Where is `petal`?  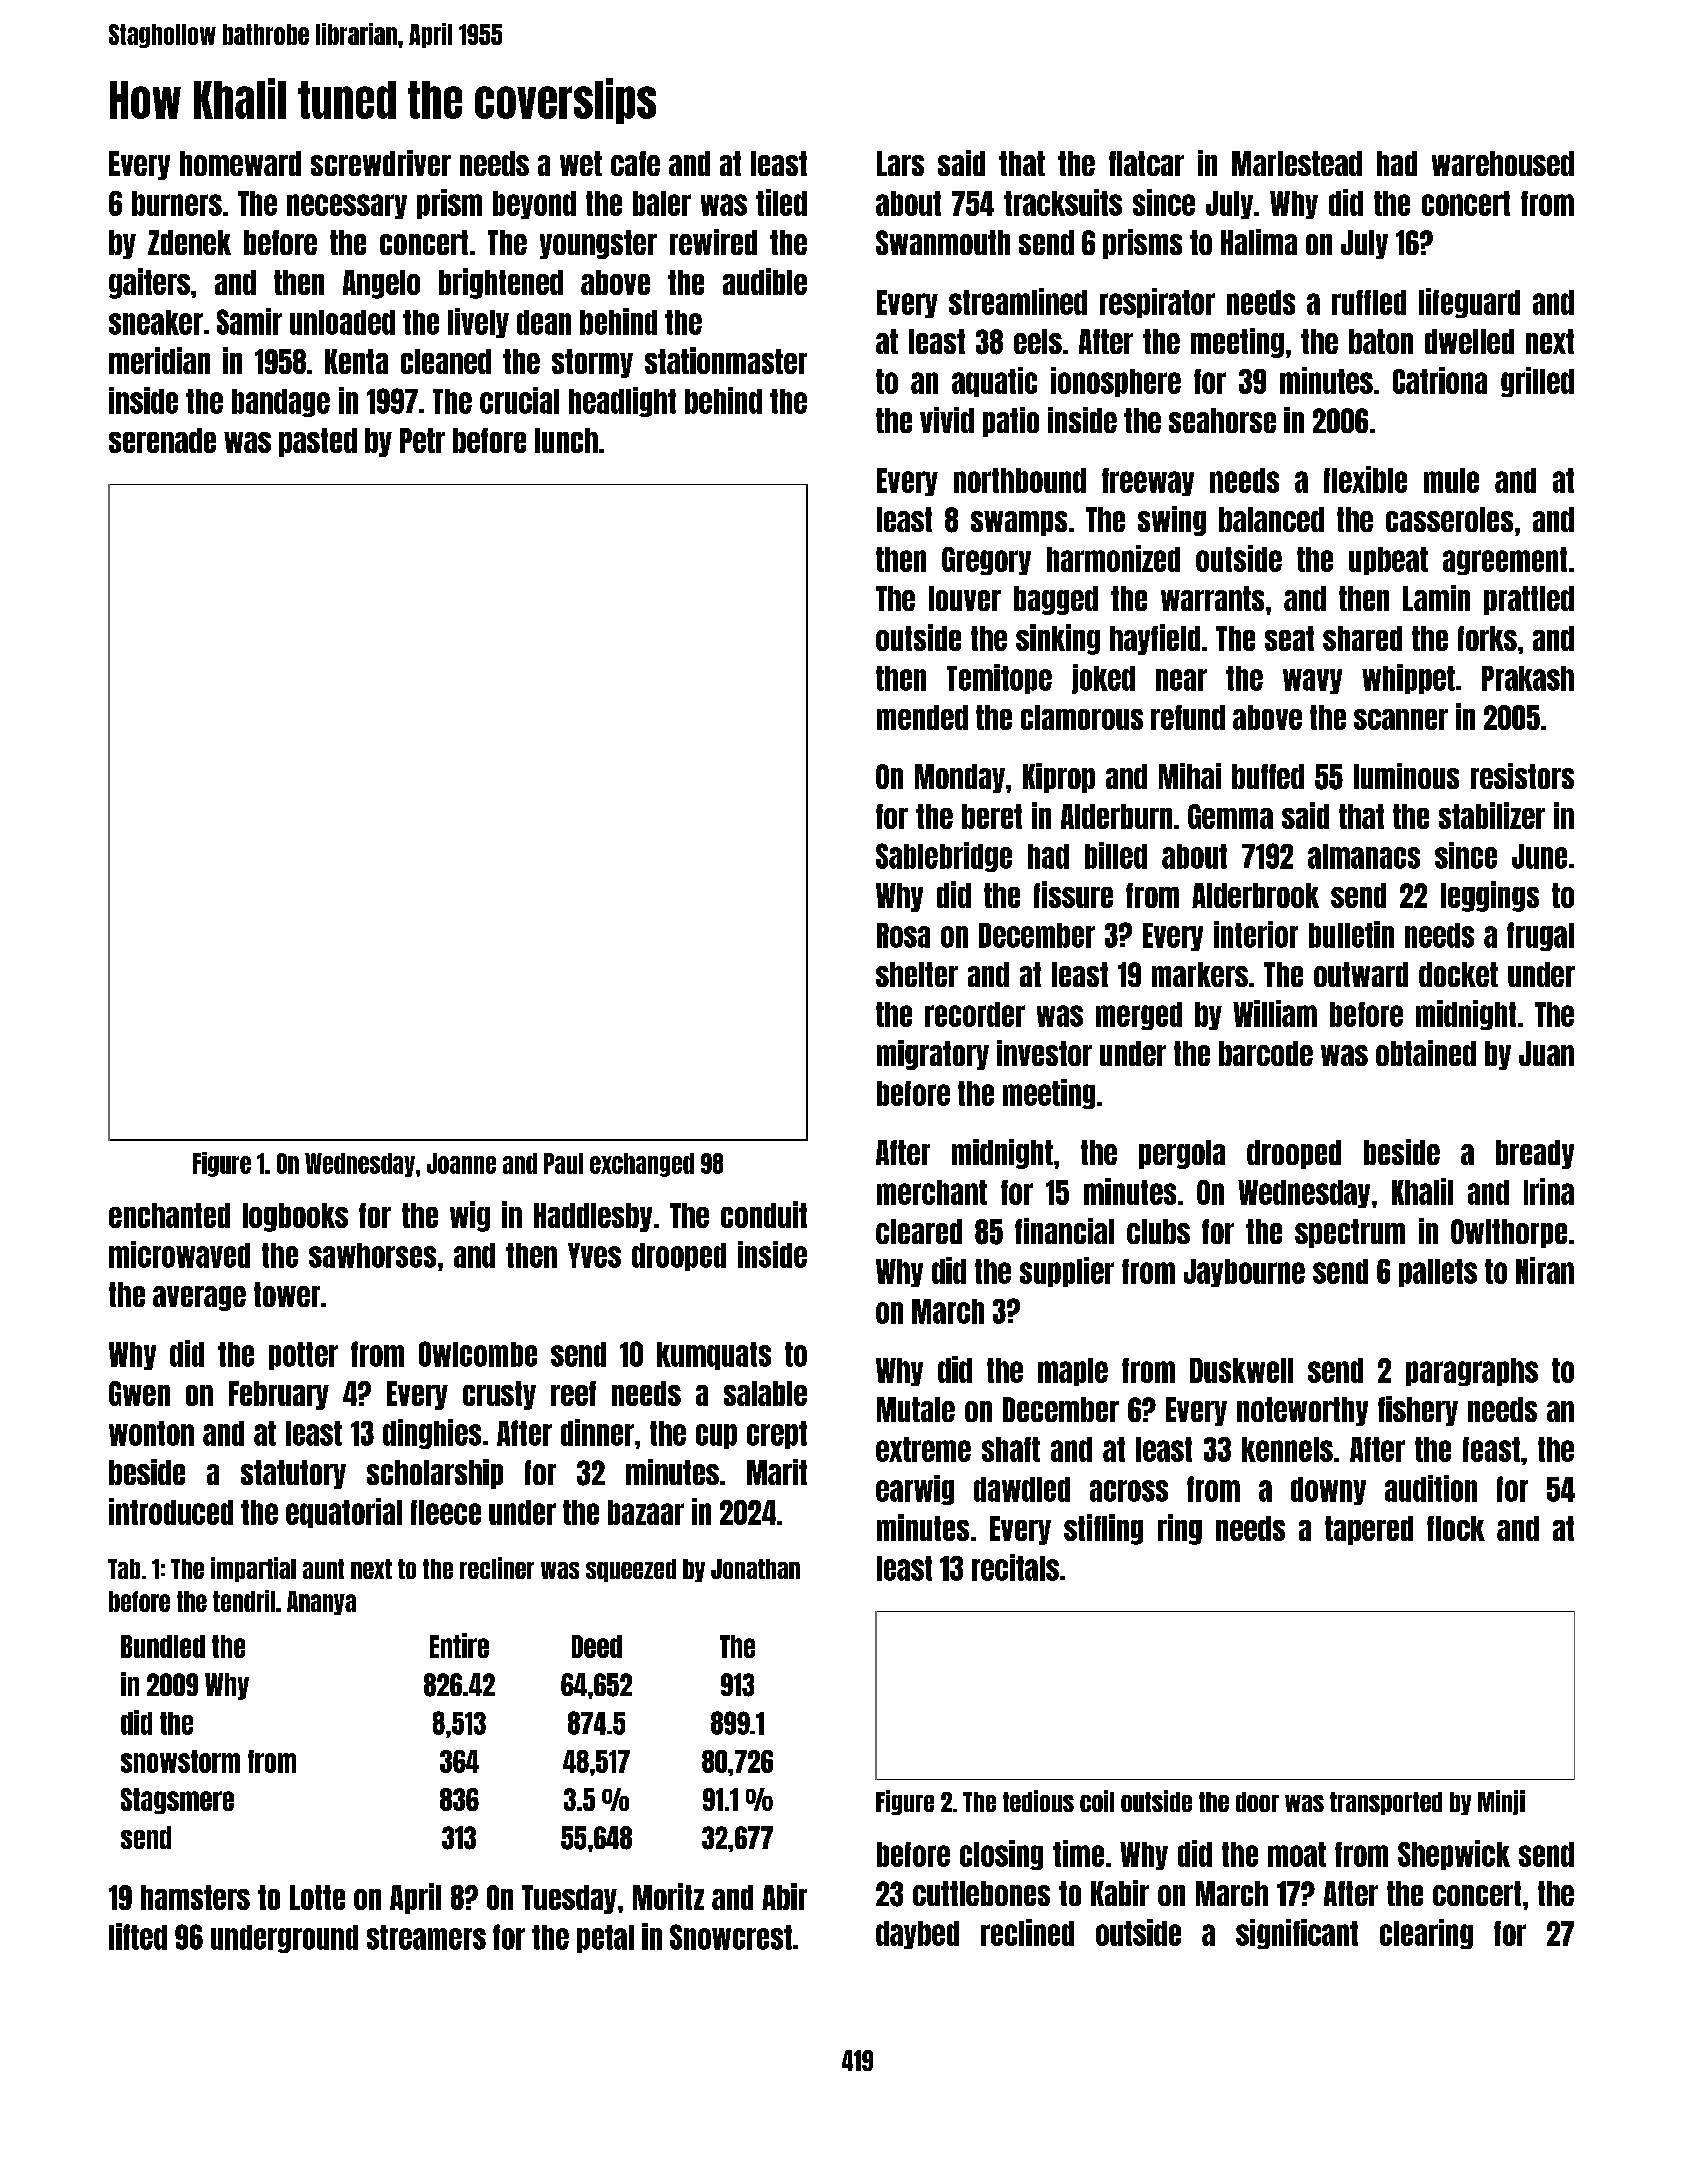 petal is located at coordinates (605, 1939).
